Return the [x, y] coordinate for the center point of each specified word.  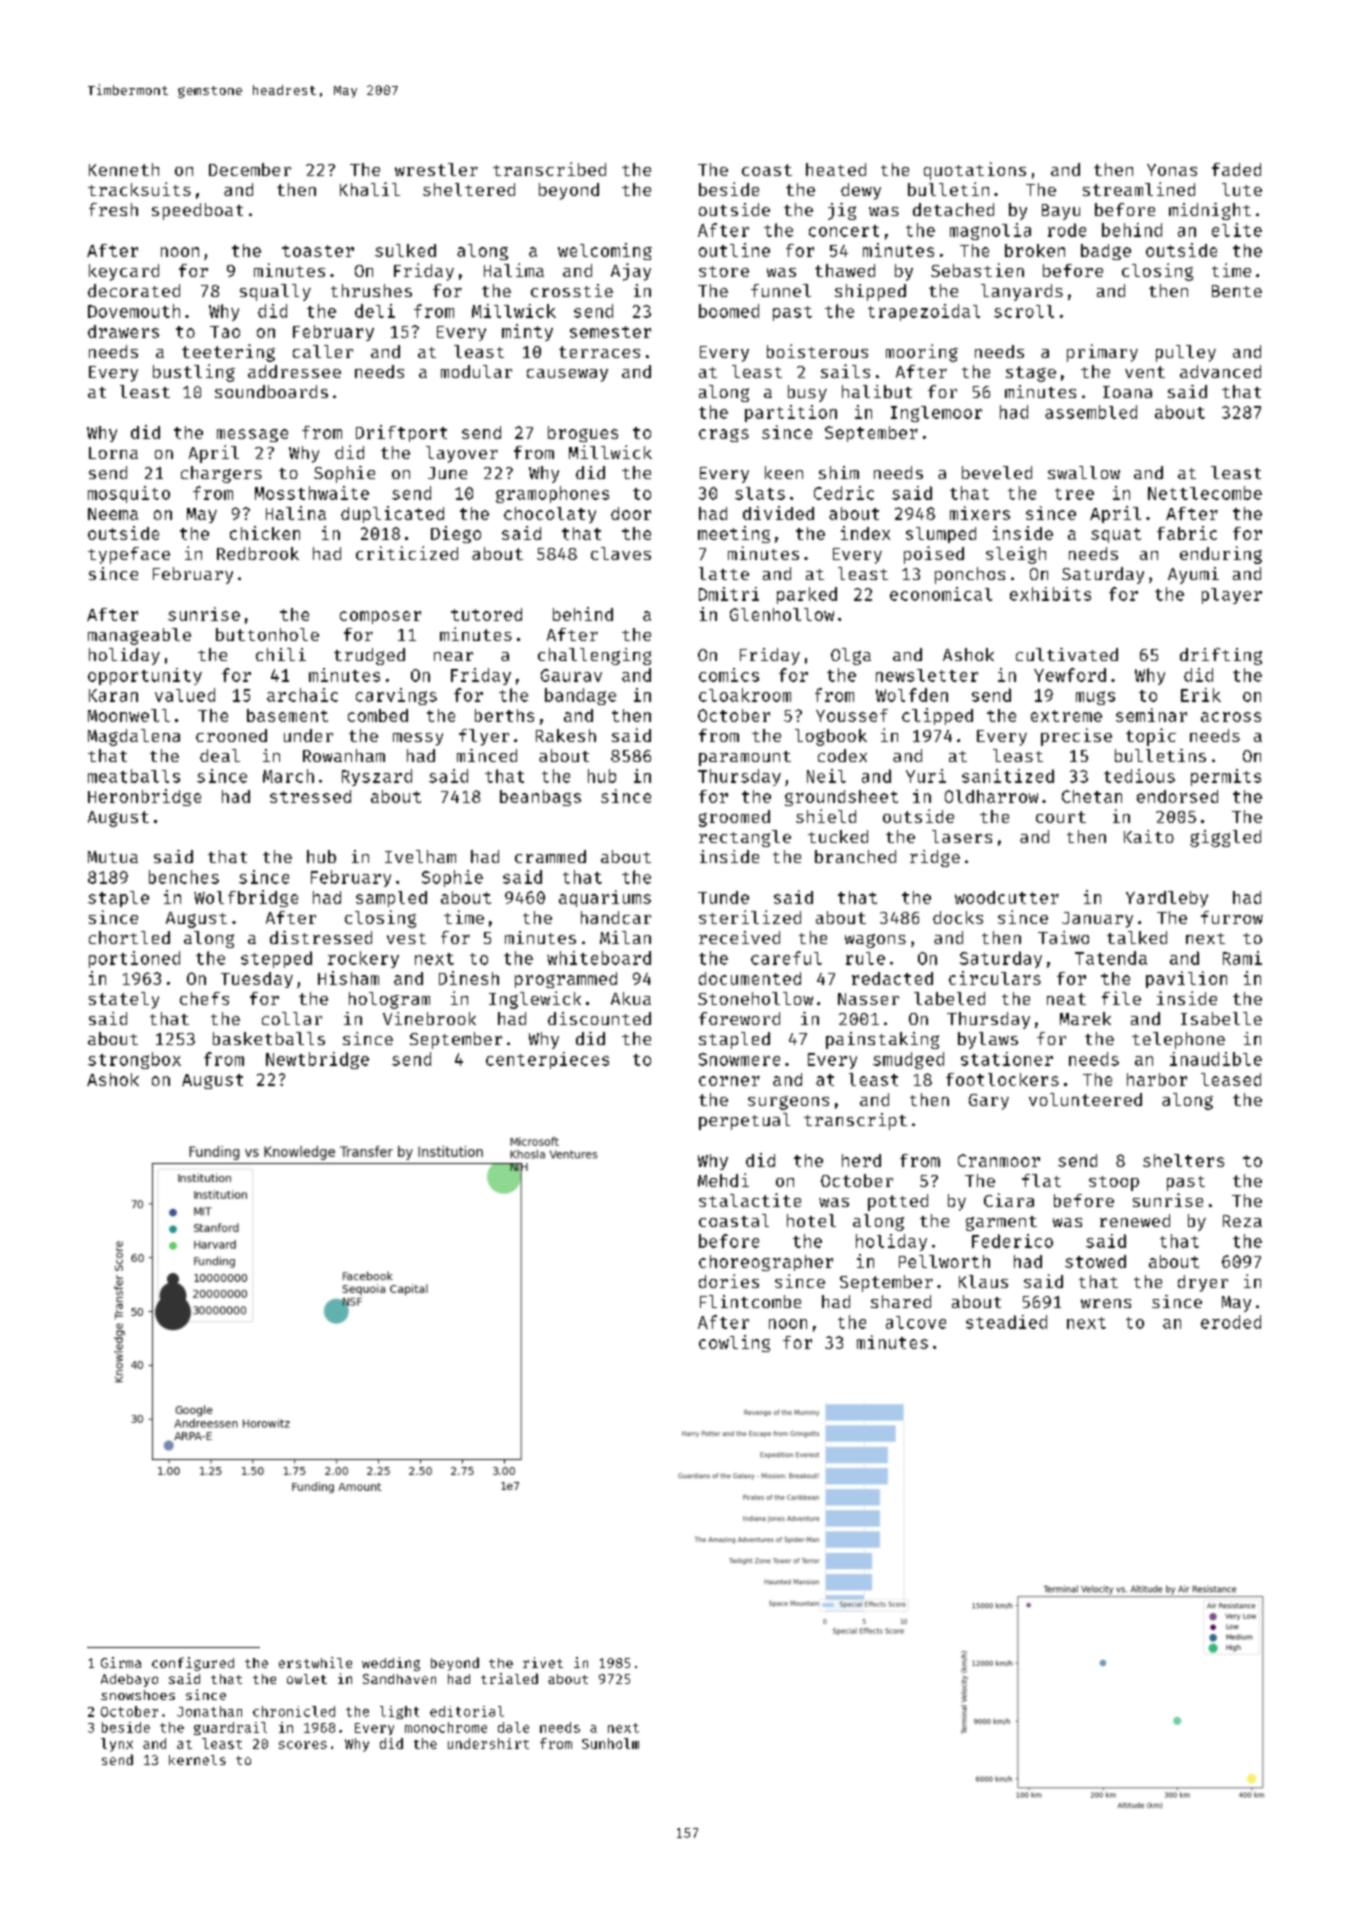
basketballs [269, 1038]
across [1231, 717]
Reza [1242, 1221]
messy [418, 739]
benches [184, 877]
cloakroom [745, 695]
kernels [197, 1760]
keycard [124, 272]
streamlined [1139, 189]
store [724, 271]
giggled [1225, 838]
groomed [734, 818]
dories [729, 1281]
